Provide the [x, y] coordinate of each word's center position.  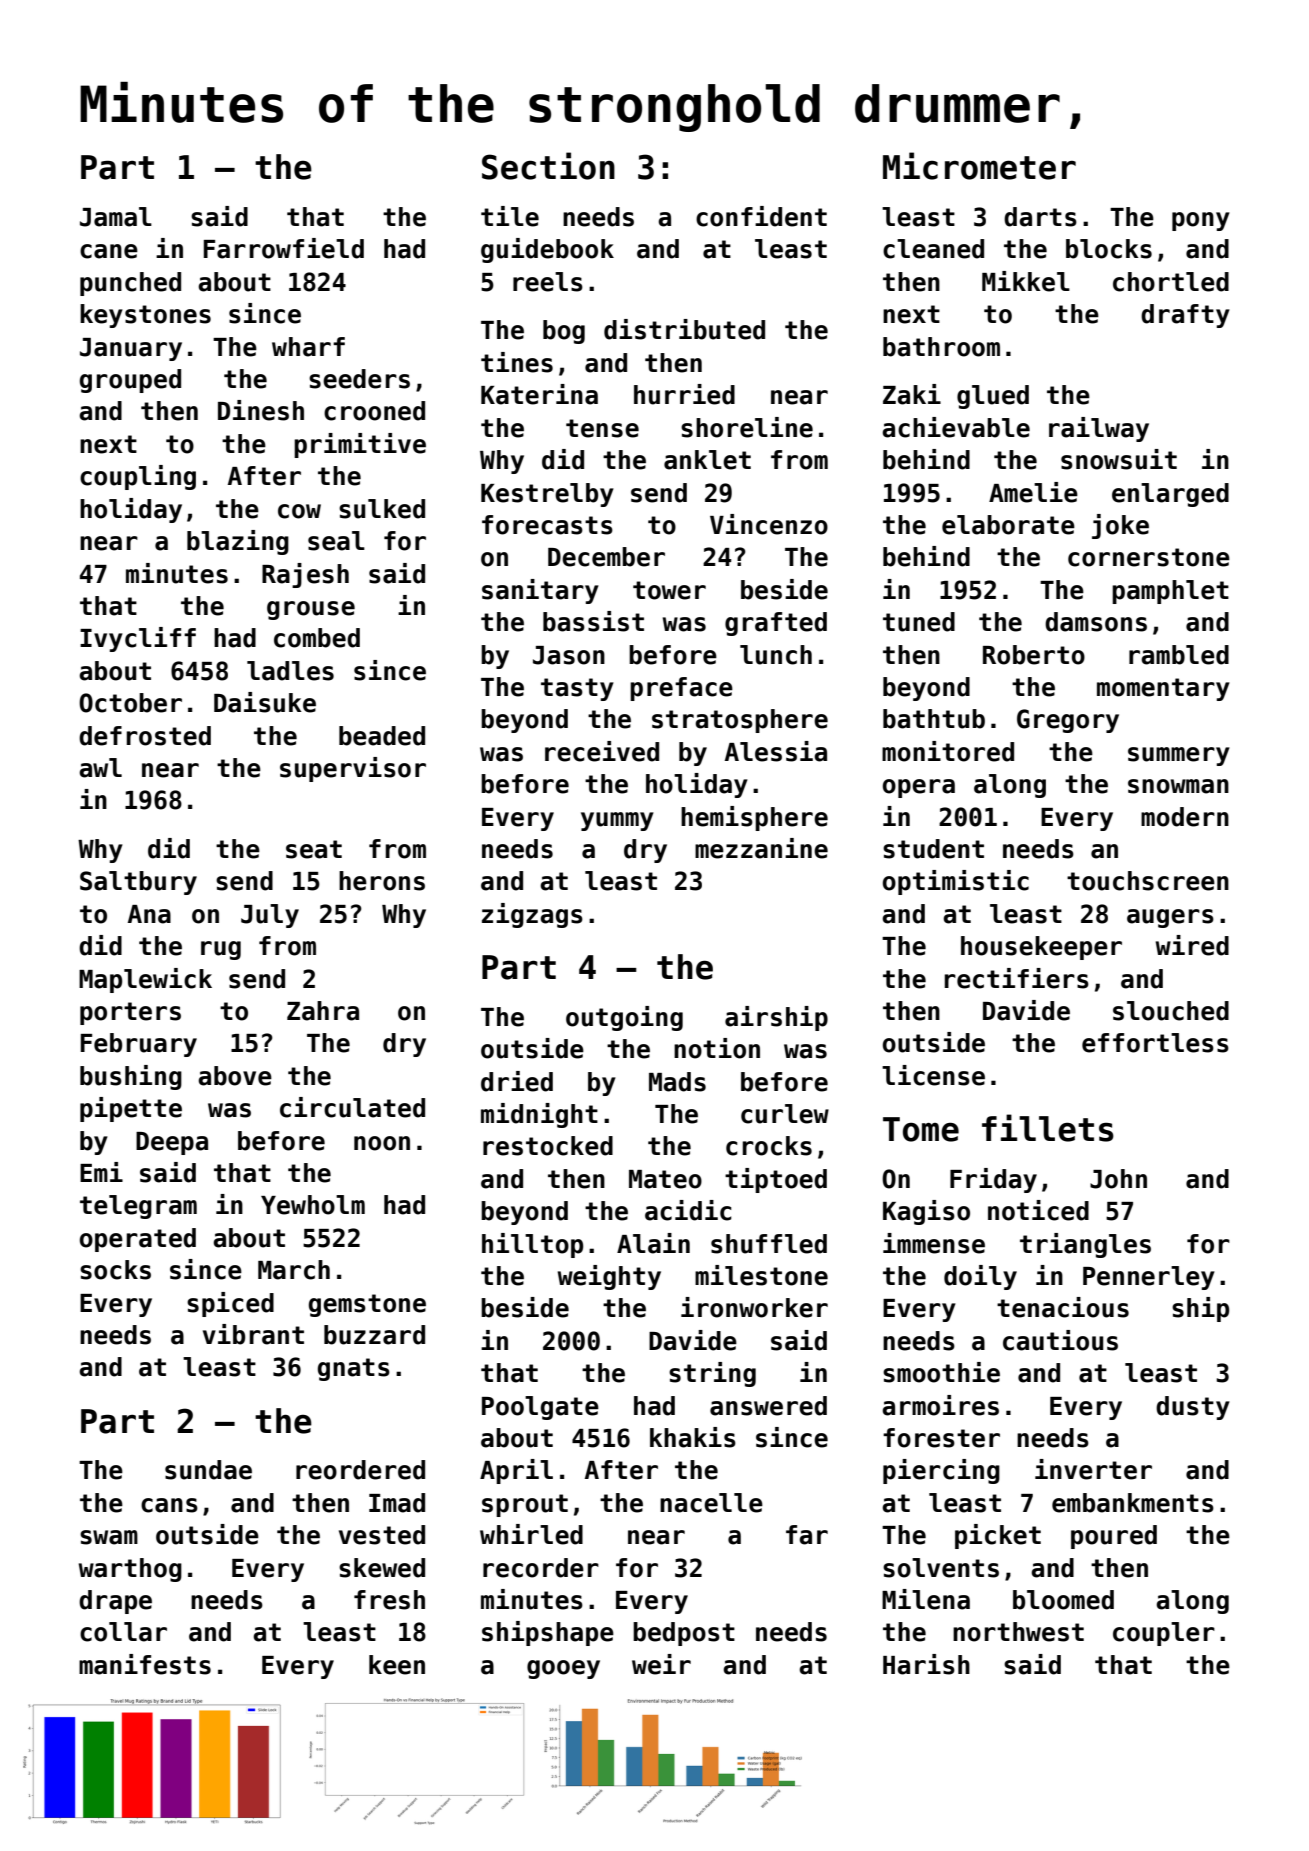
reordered [360, 1470]
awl [100, 768]
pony [1201, 221]
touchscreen [1148, 881]
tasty [577, 689]
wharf [308, 347]
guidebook [547, 250]
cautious [1060, 1340]
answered [768, 1406]
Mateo [665, 1179]
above [235, 1076]
